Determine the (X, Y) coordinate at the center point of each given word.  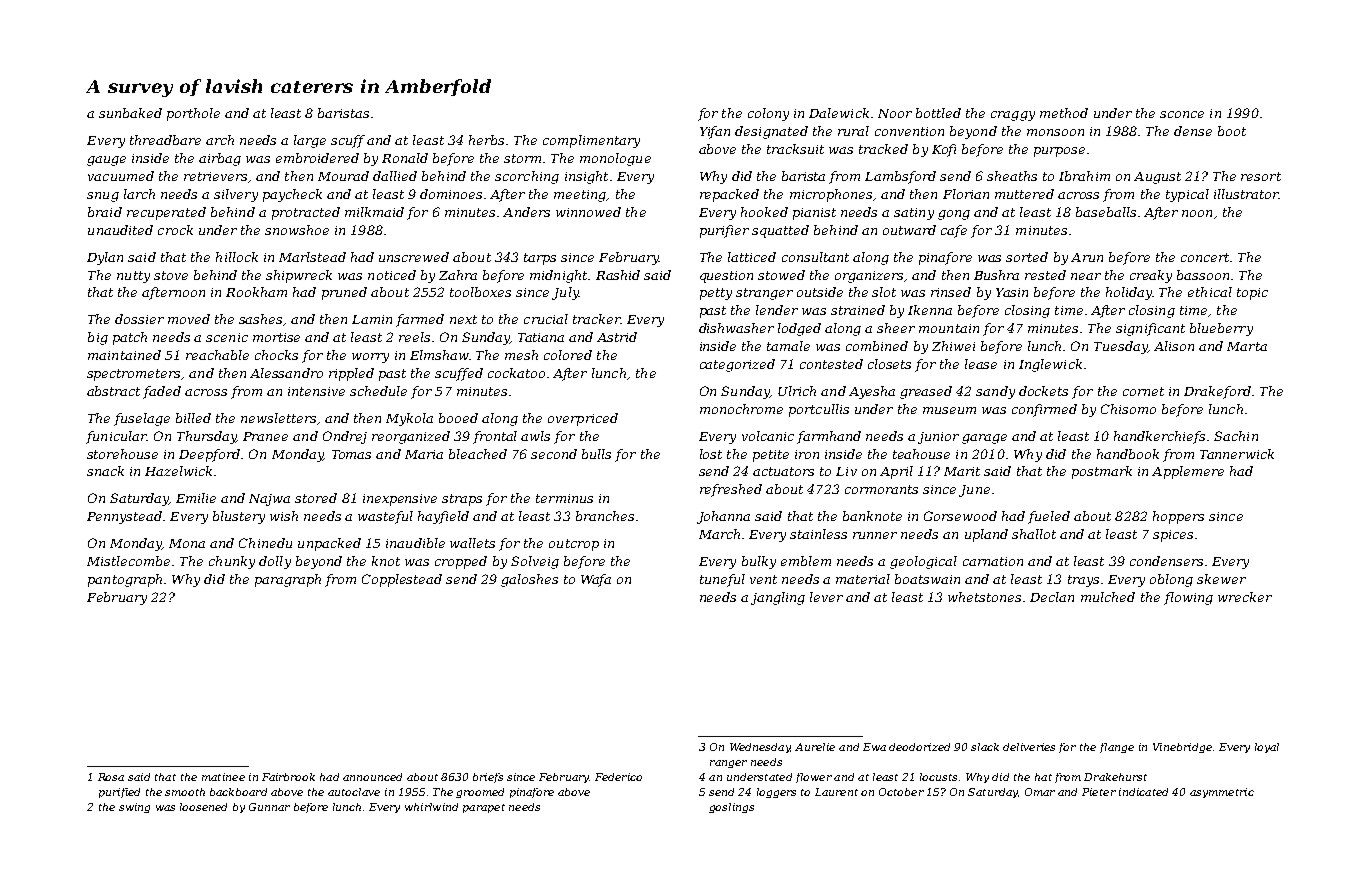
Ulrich (797, 391)
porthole (193, 114)
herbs (486, 140)
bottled (938, 113)
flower (814, 778)
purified (119, 793)
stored (316, 498)
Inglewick (1050, 365)
